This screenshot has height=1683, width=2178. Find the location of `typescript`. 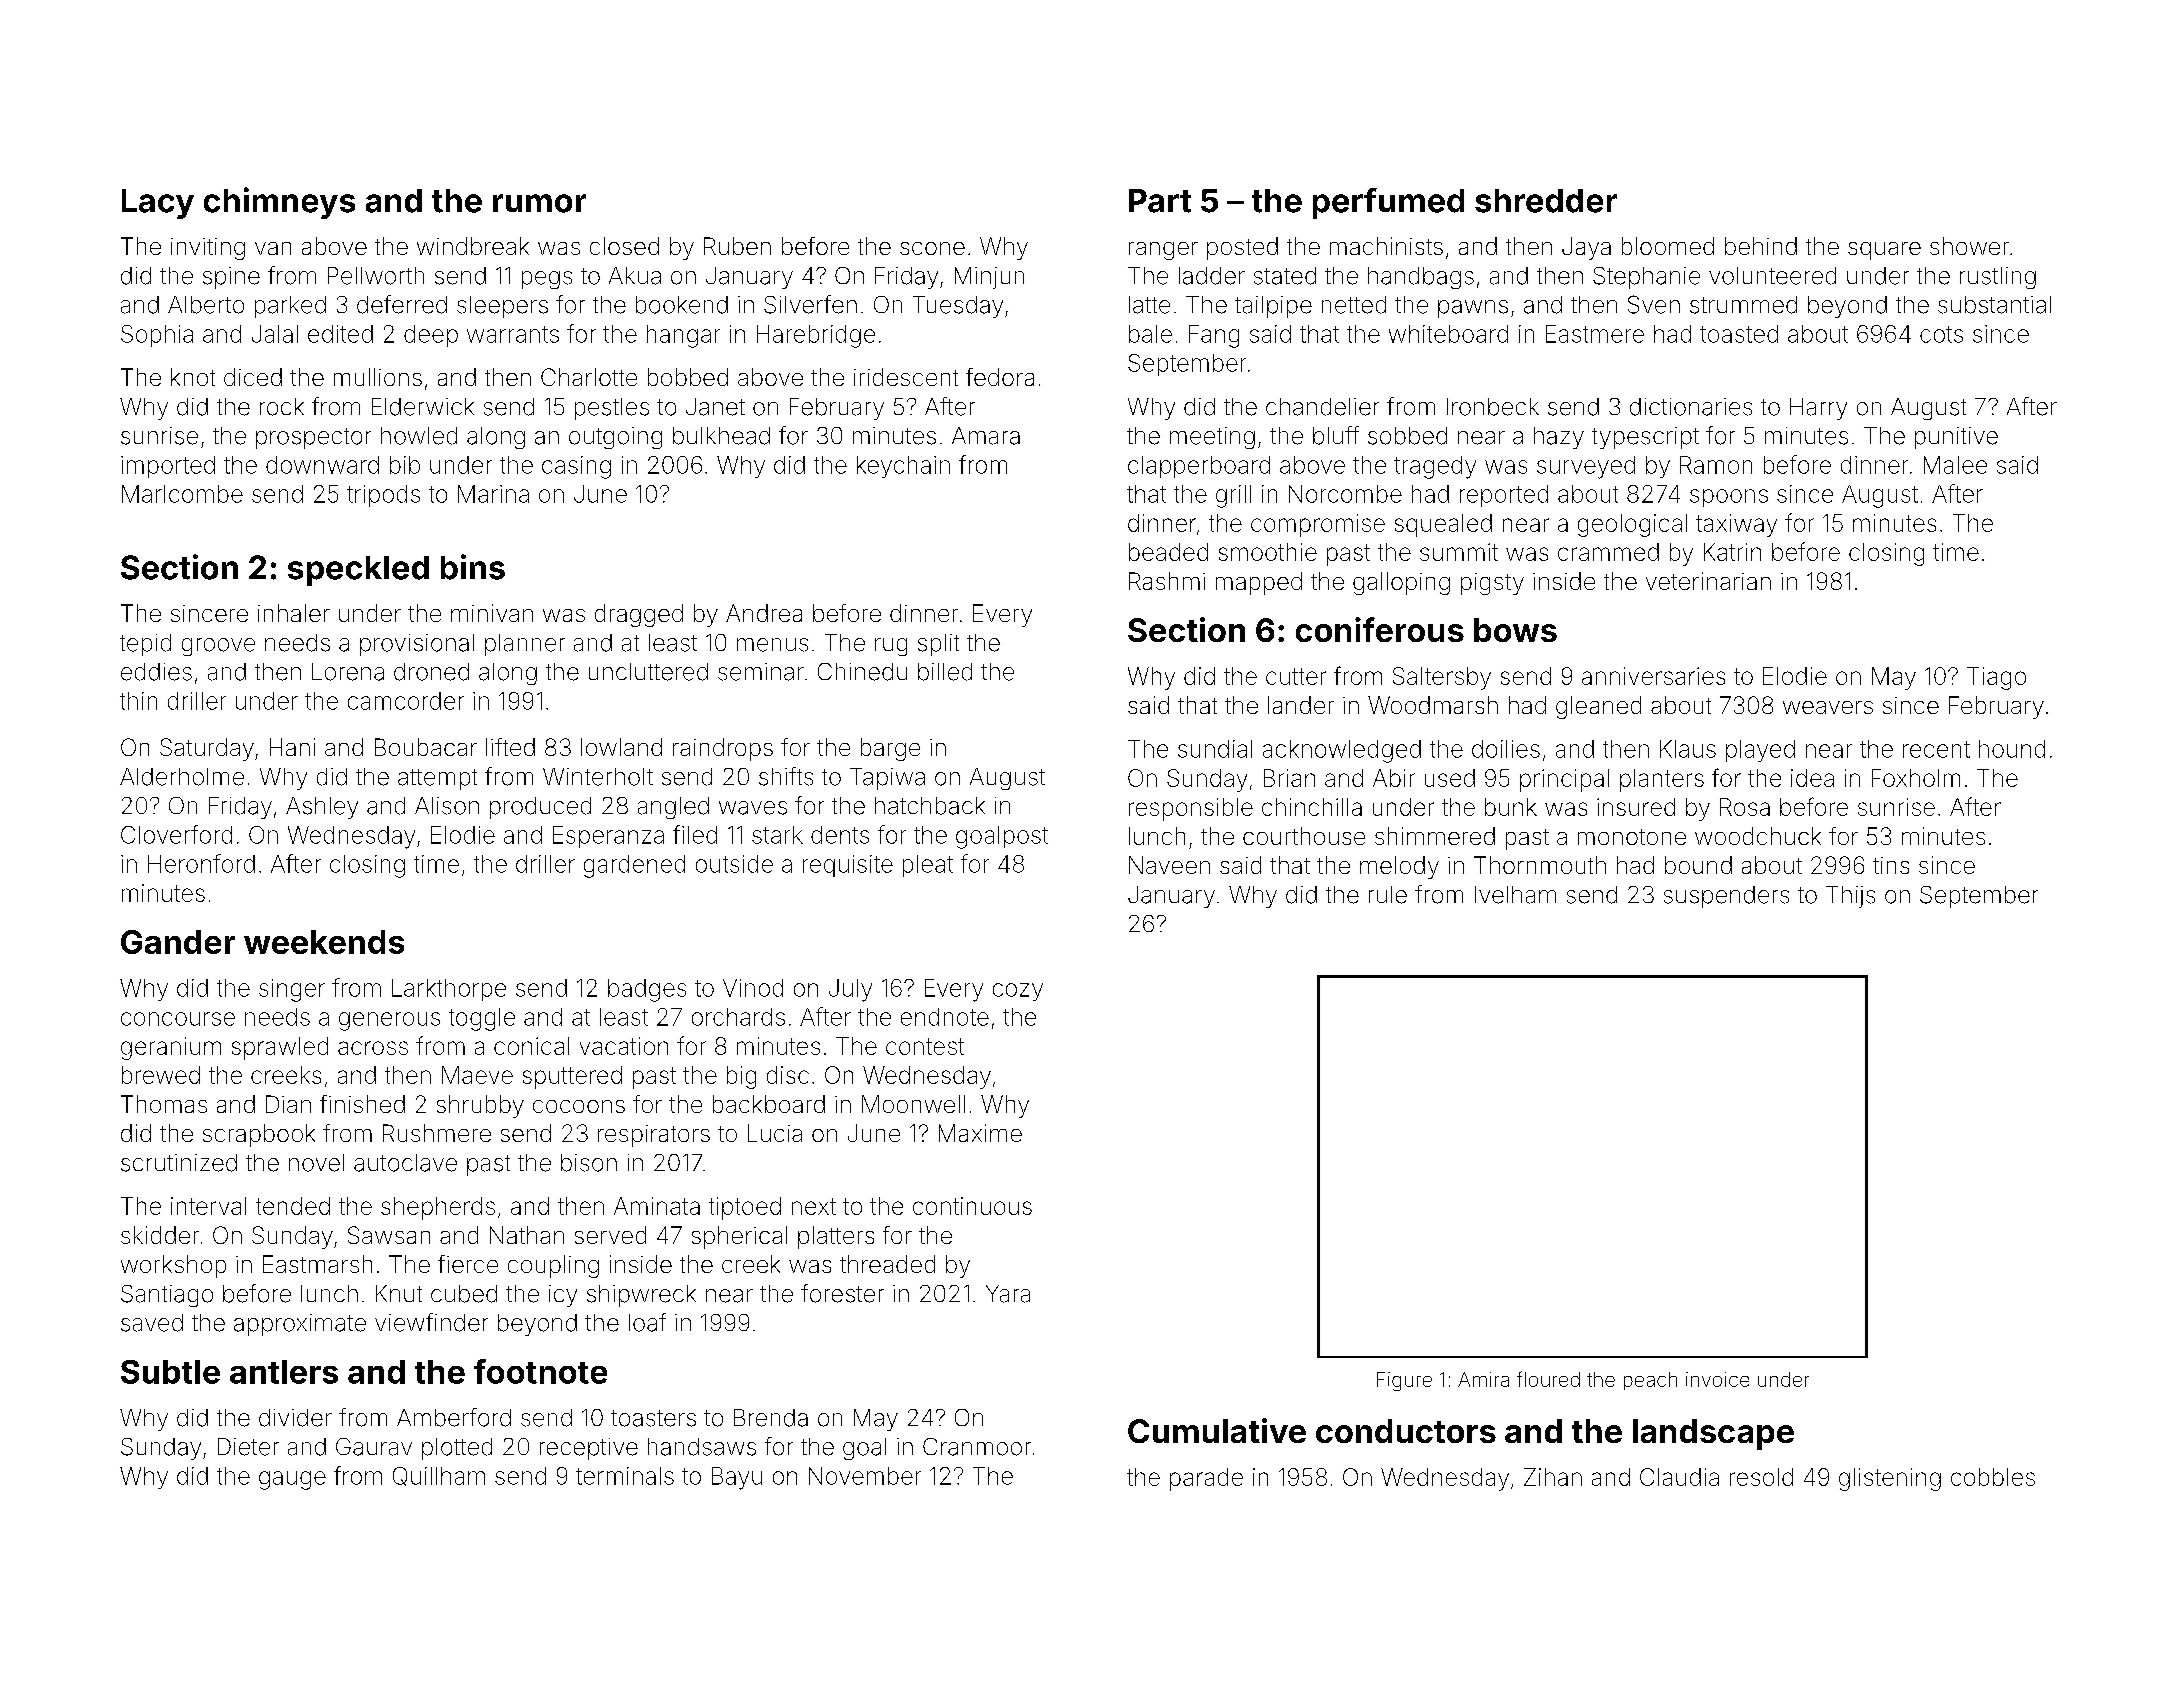

typescript is located at coordinates (1645, 438).
